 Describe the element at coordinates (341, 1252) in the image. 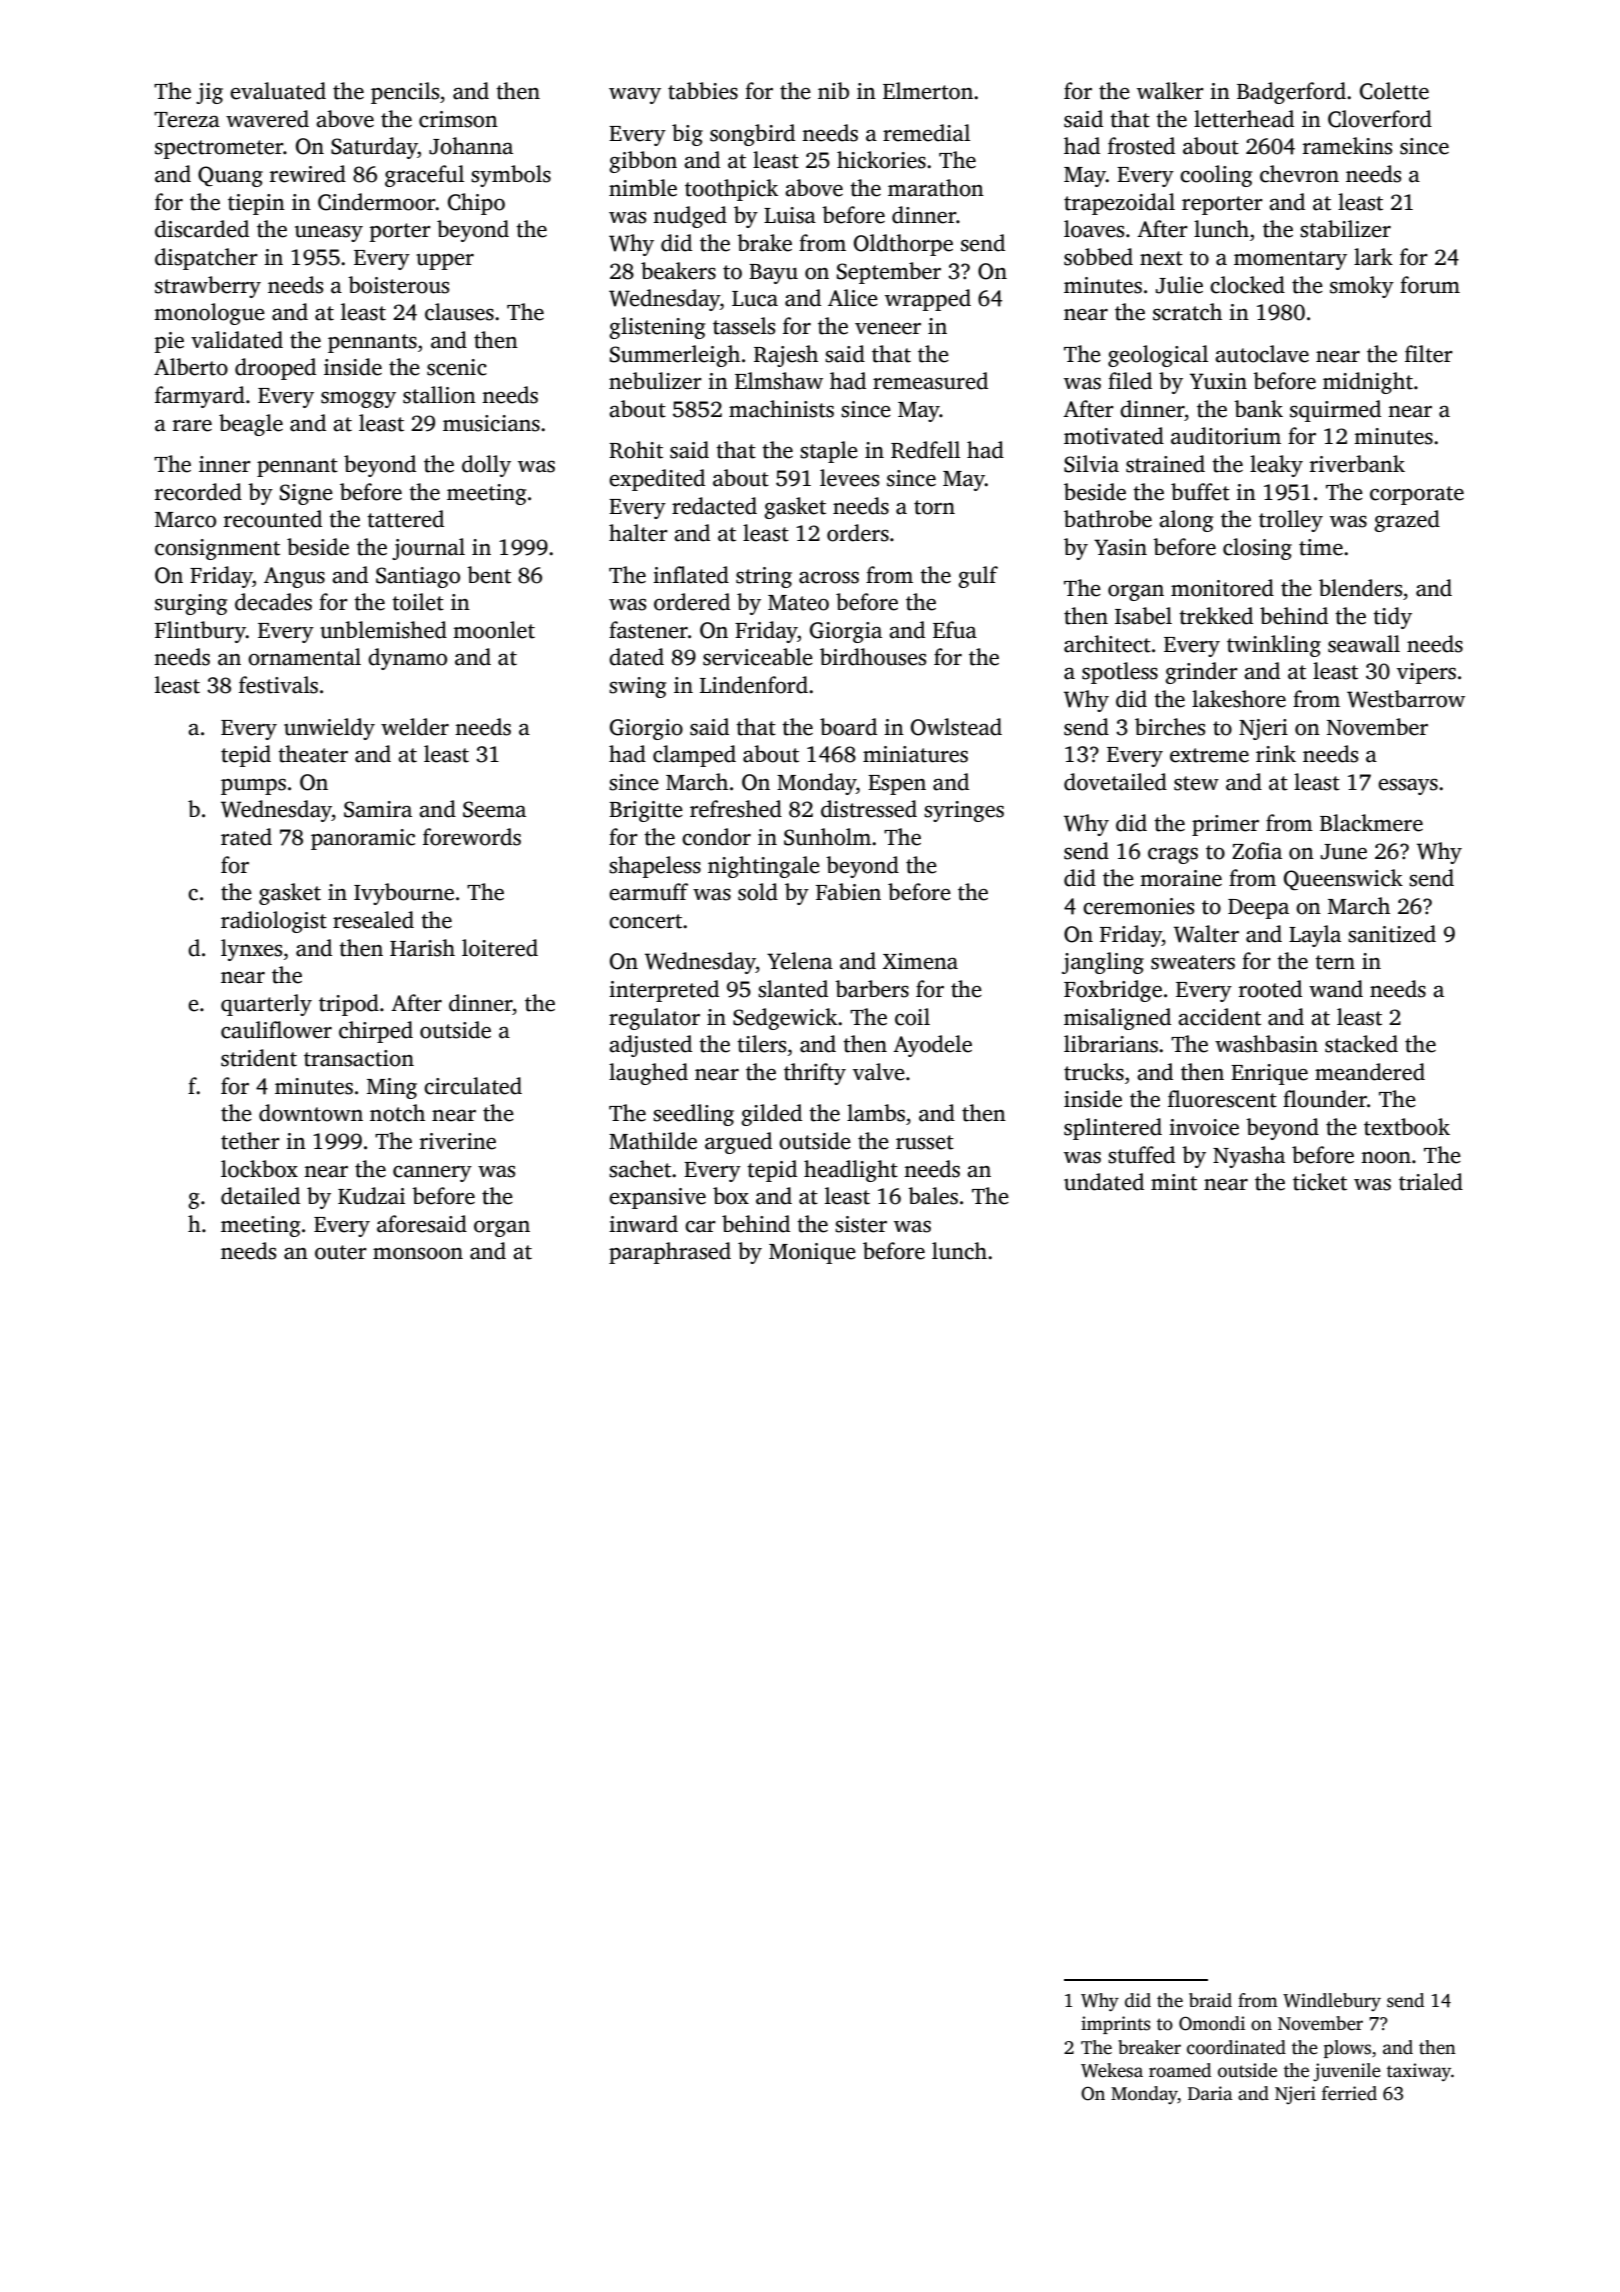

I see `outer` at that location.
